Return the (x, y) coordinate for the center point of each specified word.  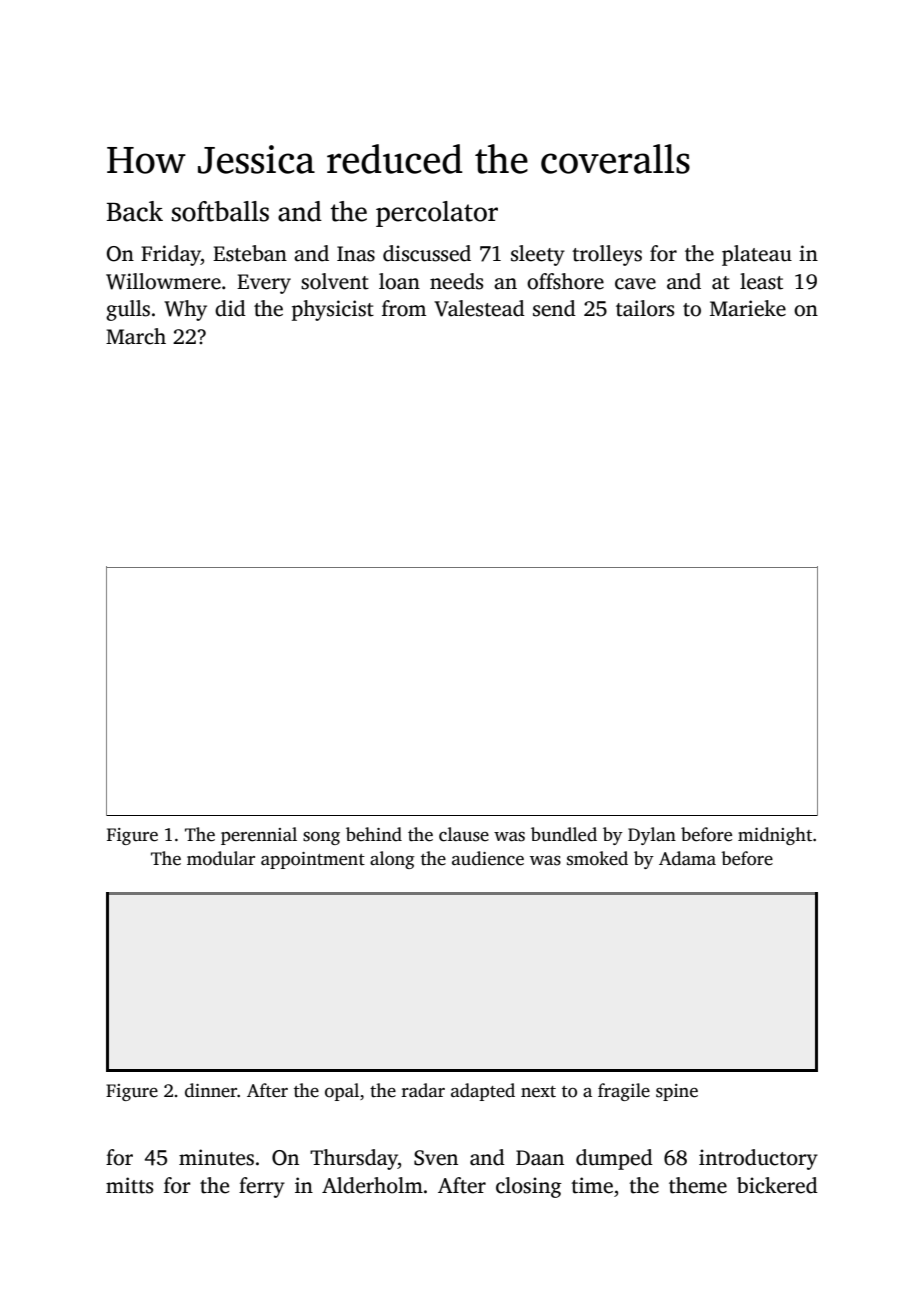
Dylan (652, 836)
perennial (259, 836)
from (404, 308)
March (136, 336)
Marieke (748, 308)
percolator (437, 214)
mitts (129, 1185)
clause (464, 834)
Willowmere (163, 281)
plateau (757, 255)
